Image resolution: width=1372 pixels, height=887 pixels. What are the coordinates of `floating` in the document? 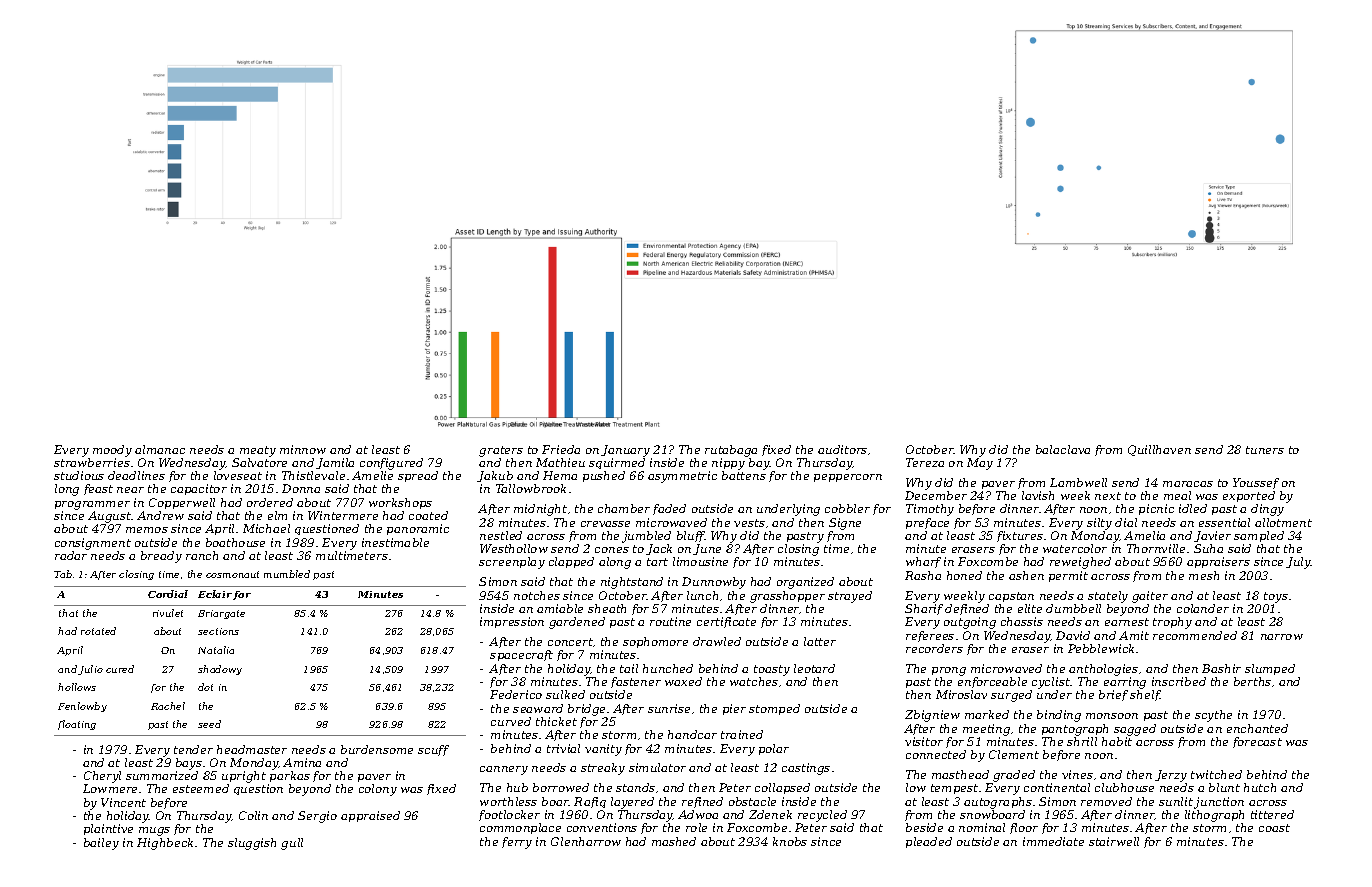 It's located at (77, 725).
